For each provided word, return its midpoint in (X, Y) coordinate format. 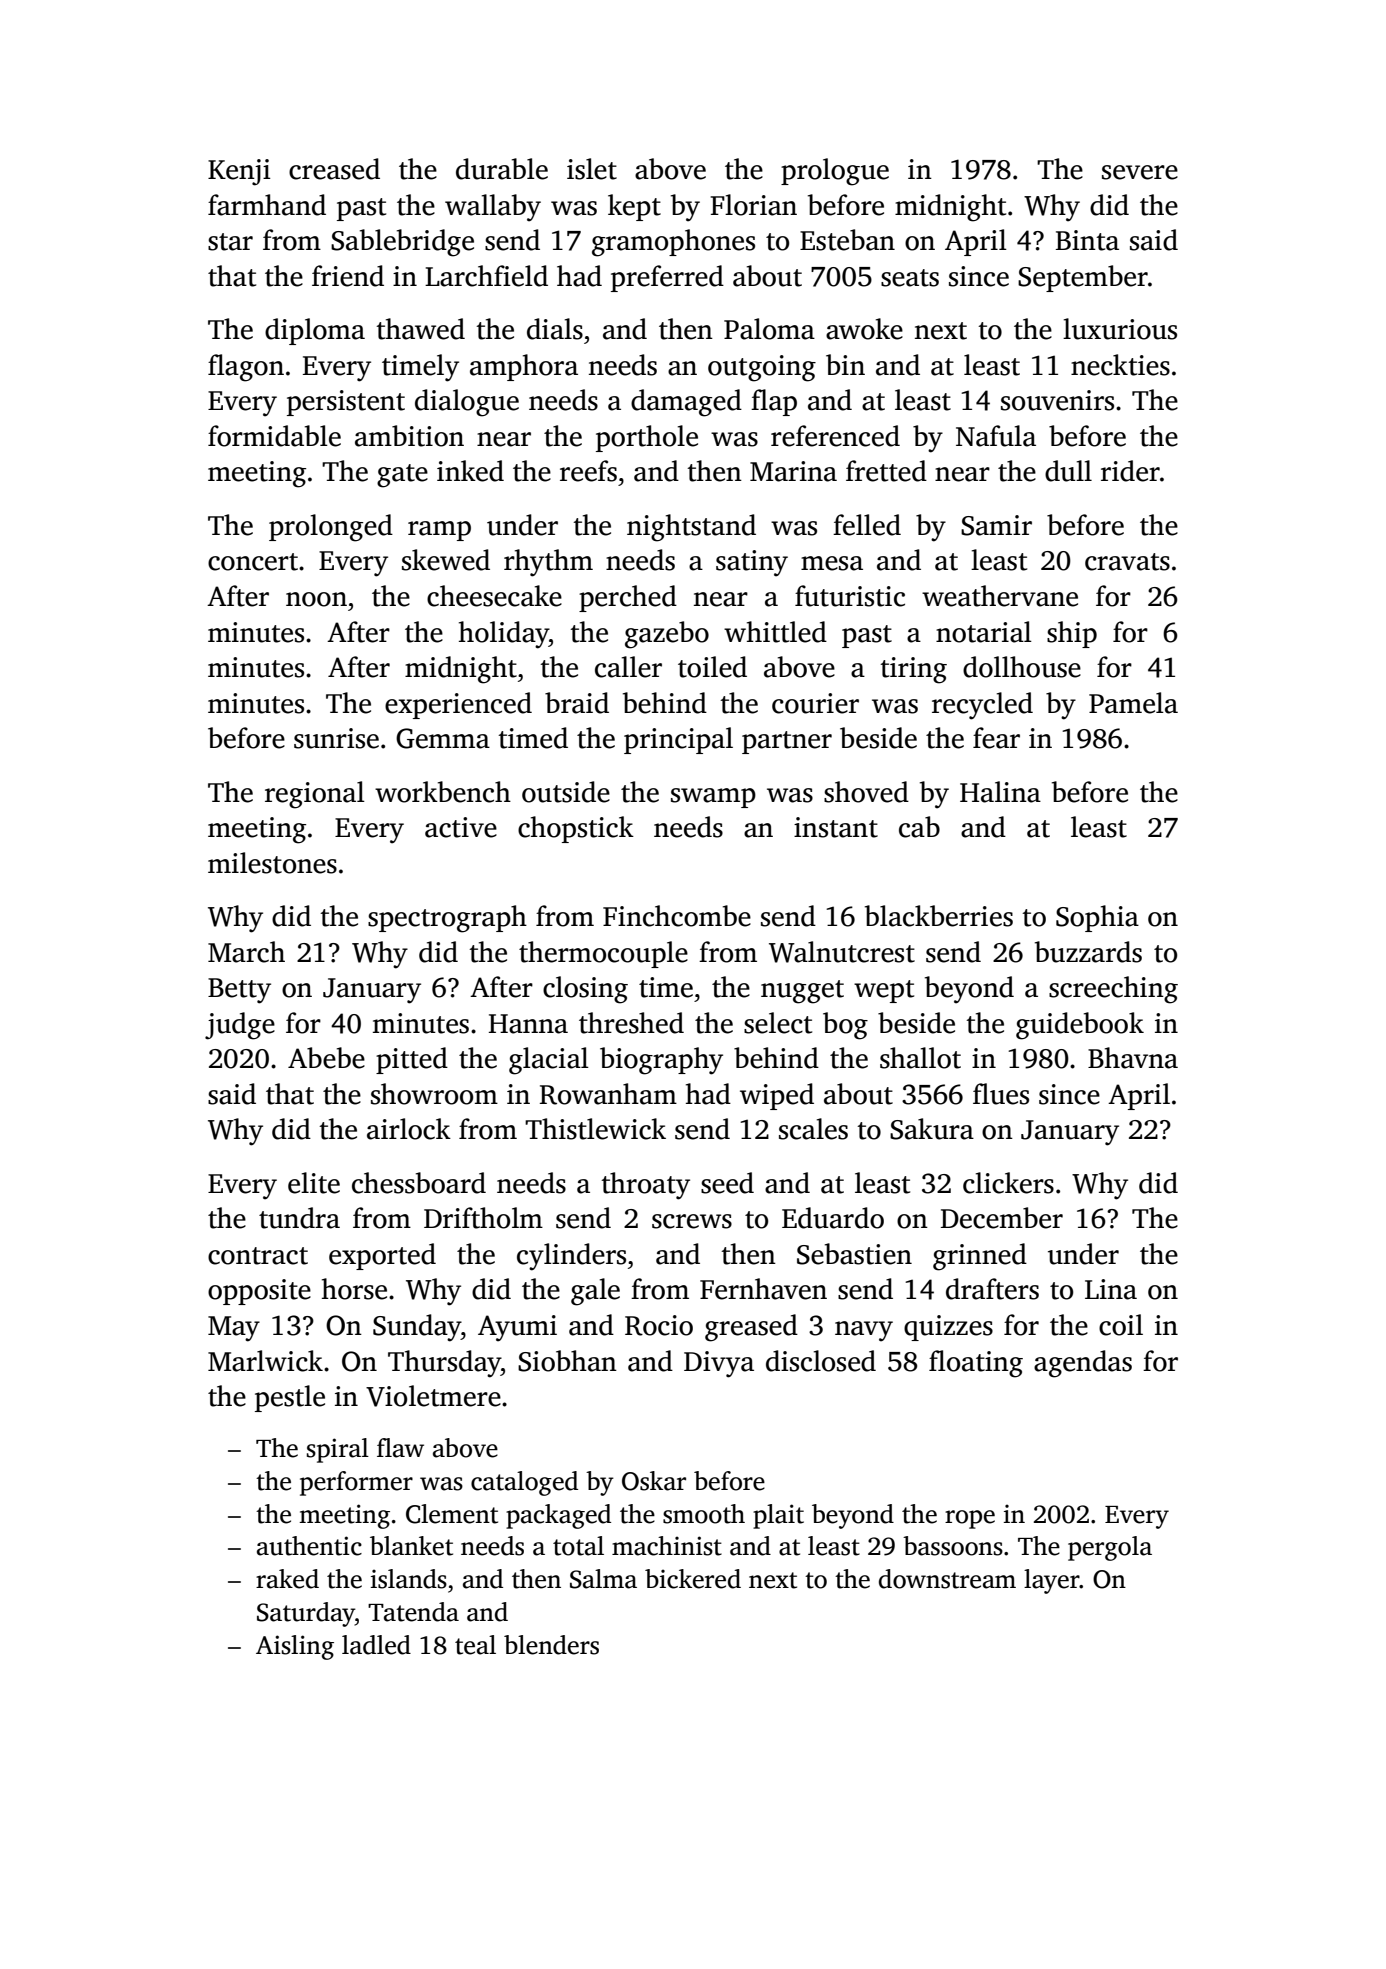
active (461, 827)
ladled (376, 1645)
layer (1052, 1581)
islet (592, 169)
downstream (947, 1579)
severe (1140, 172)
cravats (1127, 562)
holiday (504, 635)
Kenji (239, 172)
